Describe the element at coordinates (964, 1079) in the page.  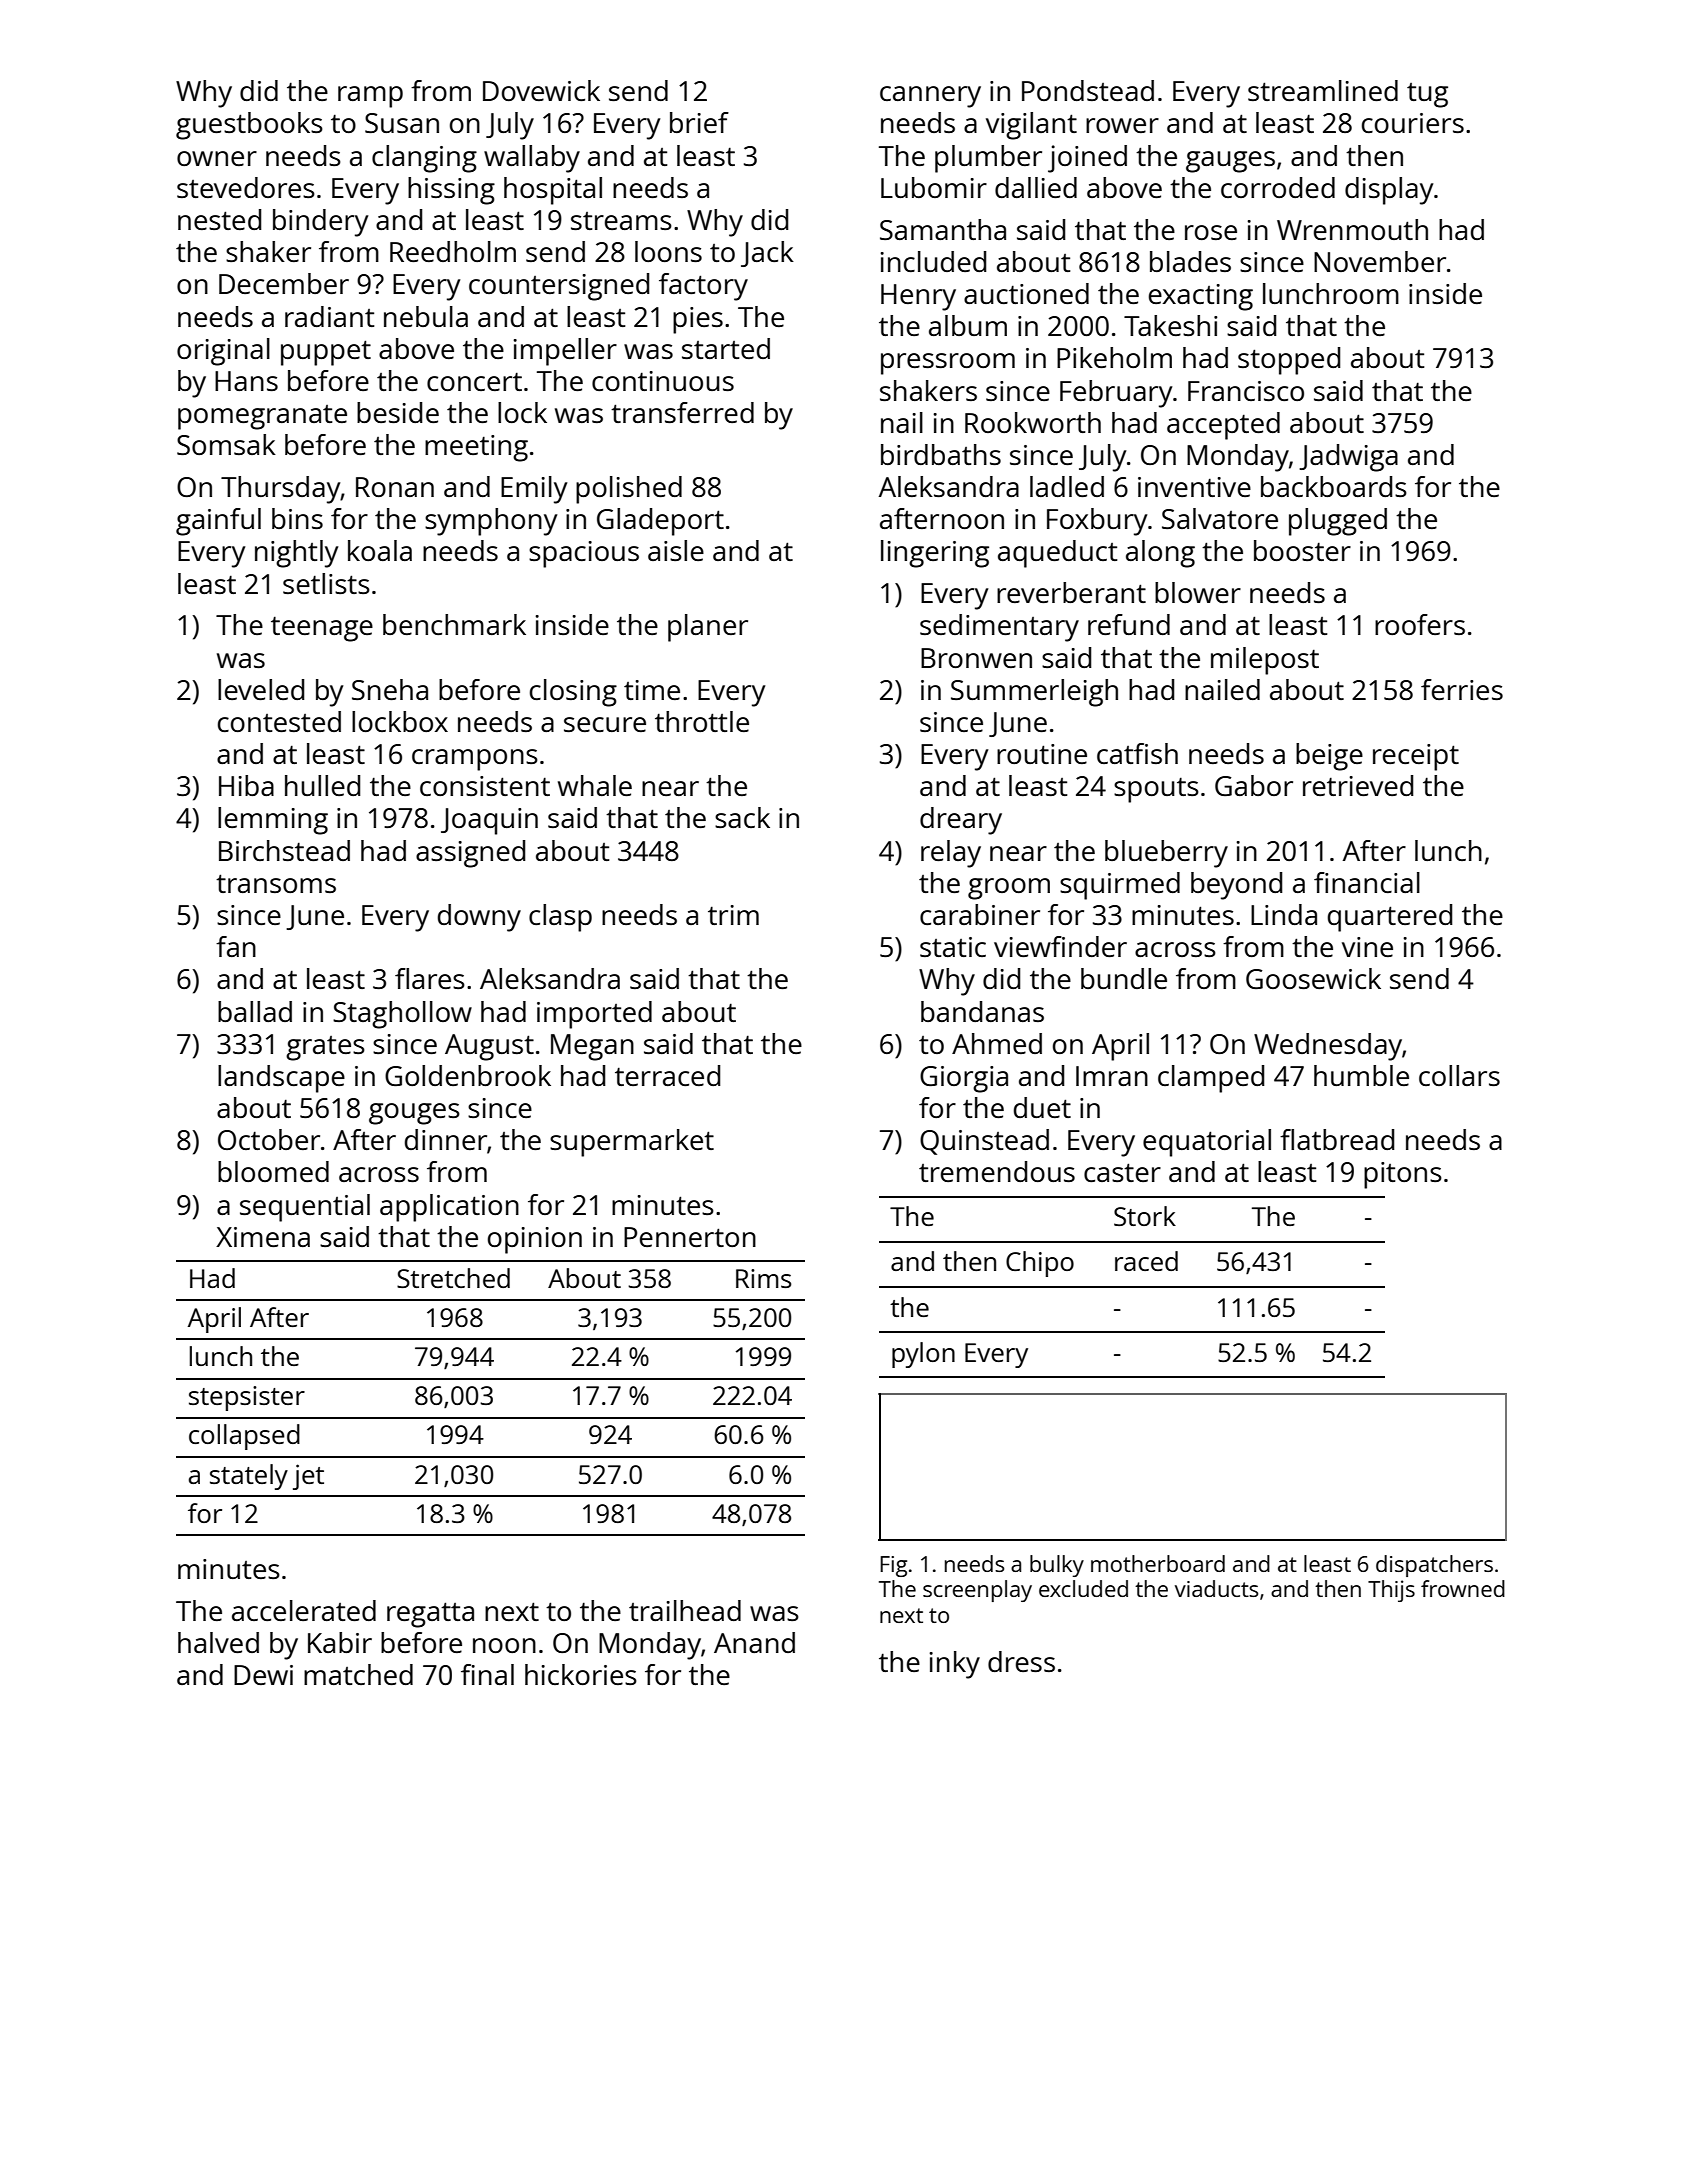
I see `Giorgia` at that location.
